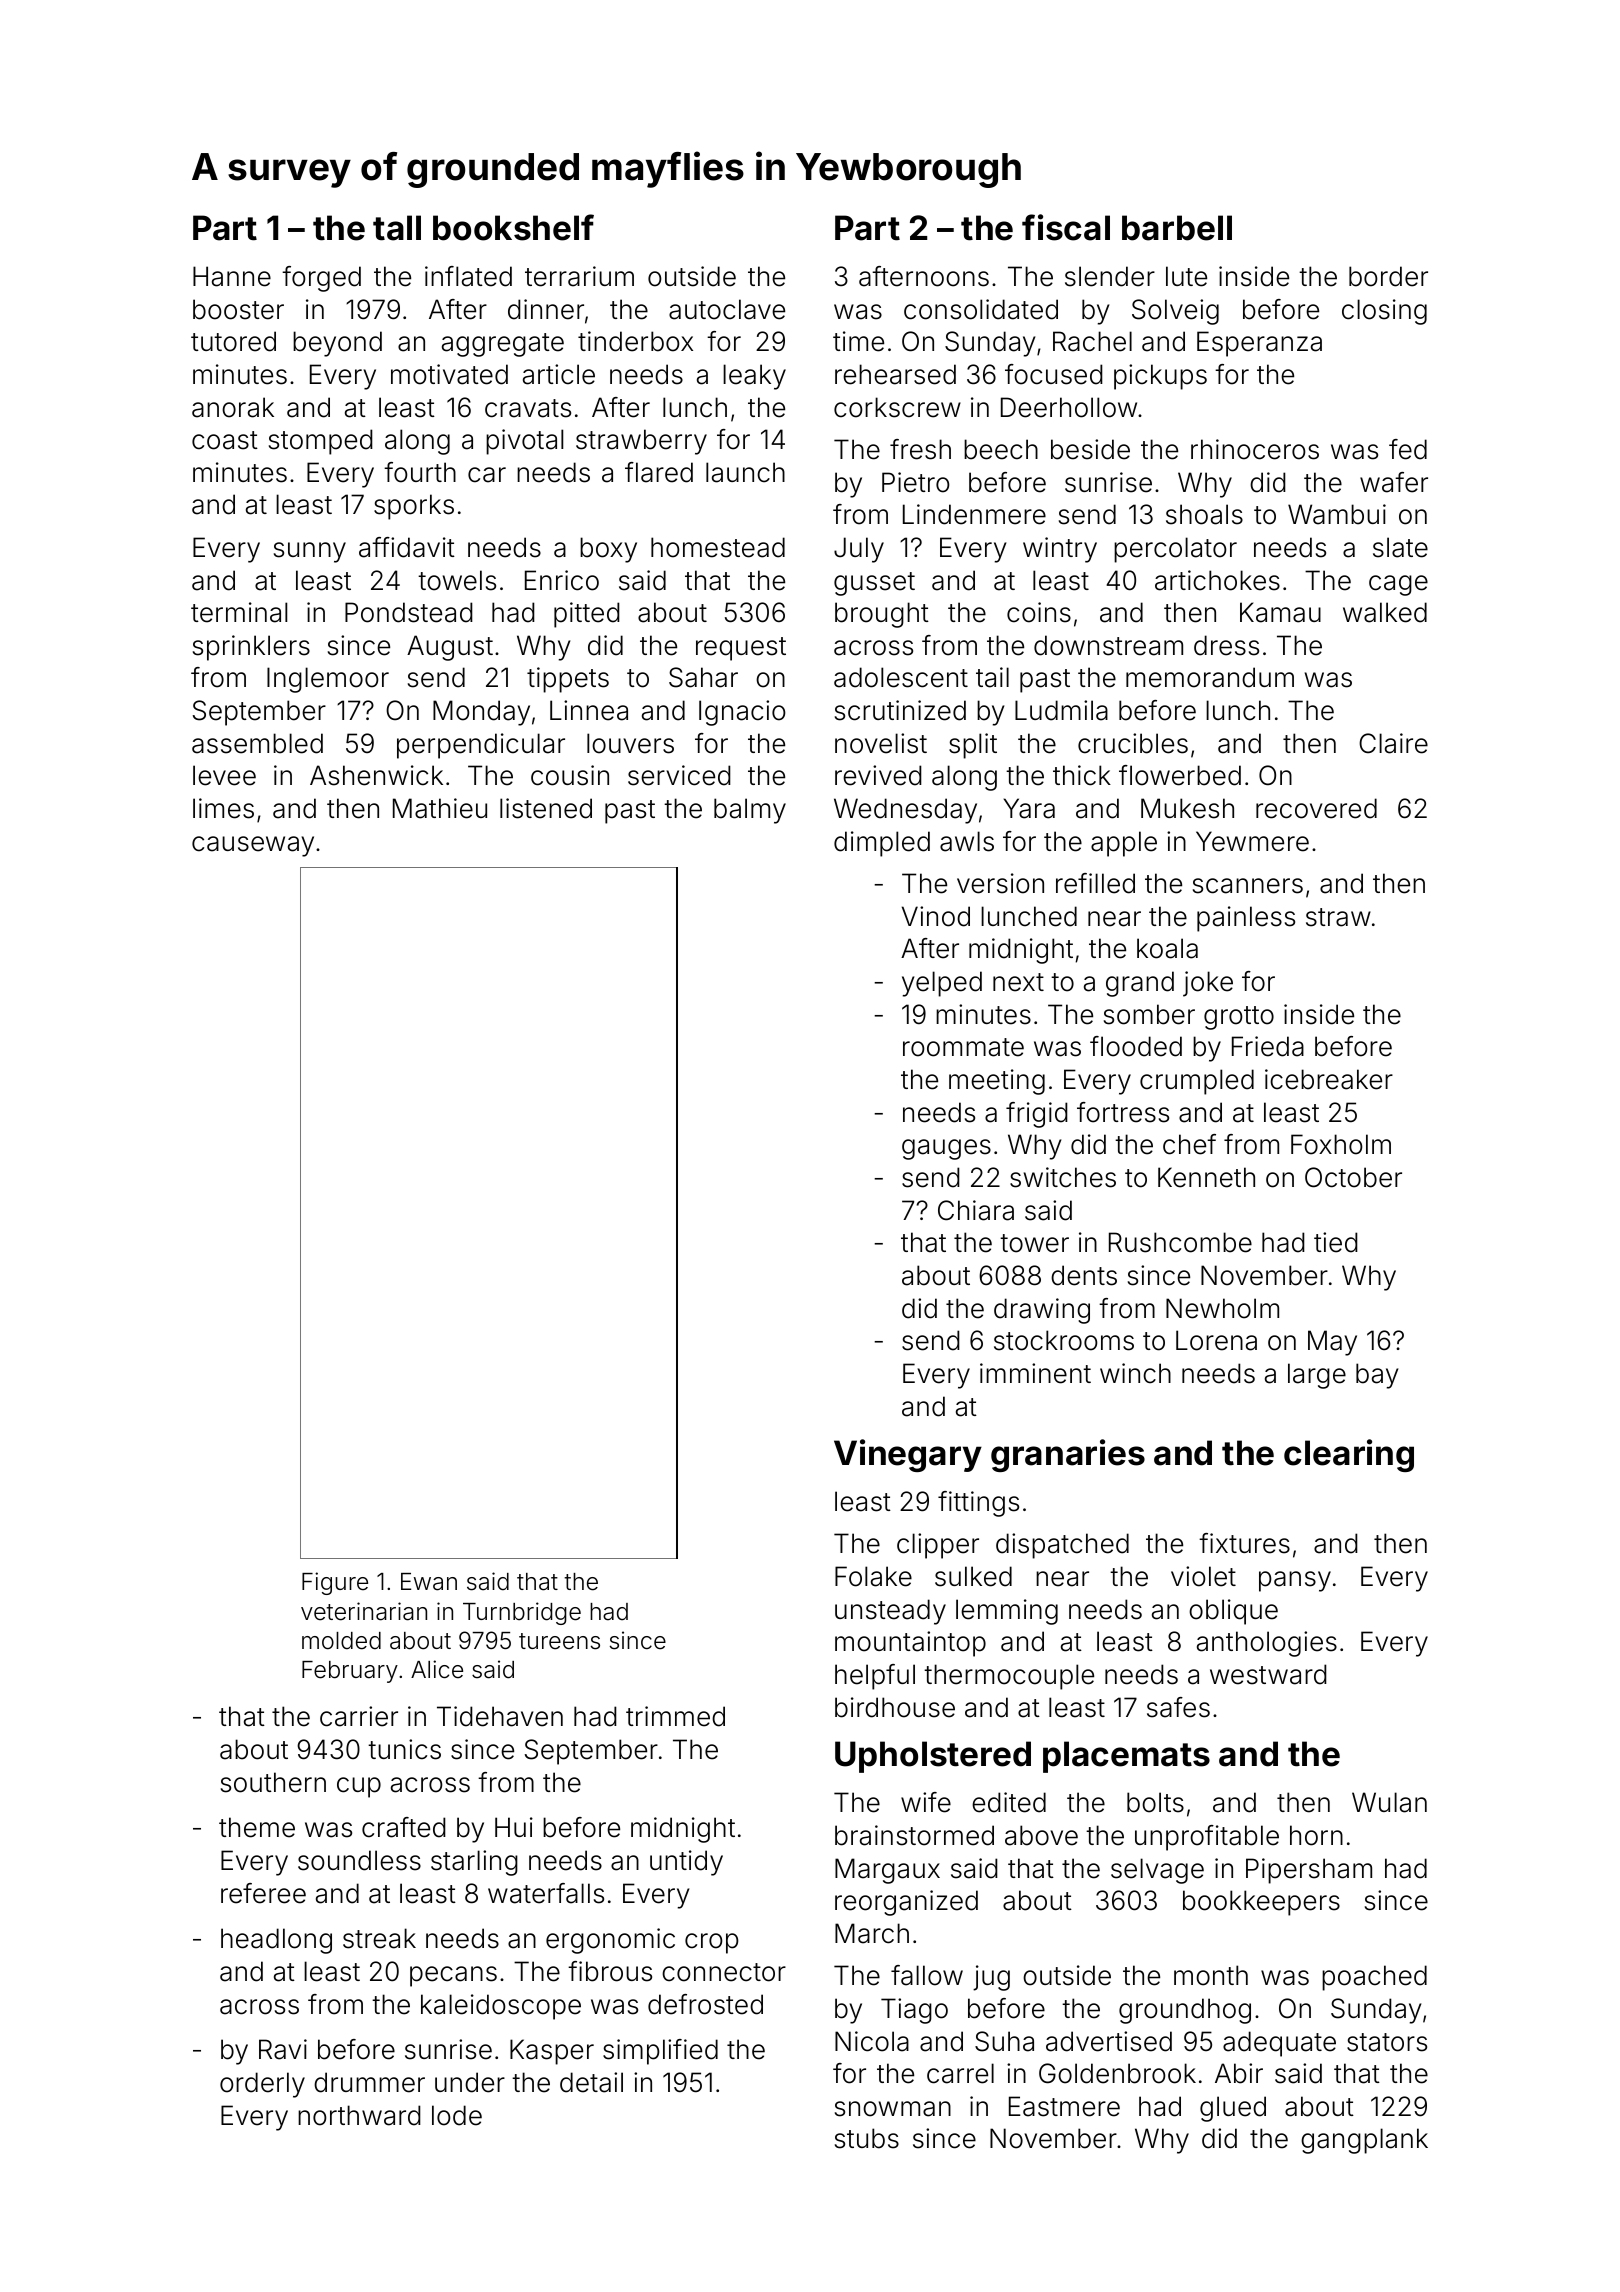 The image size is (1620, 2292). What do you see at coordinates (253, 846) in the page?
I see `causeway` at bounding box center [253, 846].
